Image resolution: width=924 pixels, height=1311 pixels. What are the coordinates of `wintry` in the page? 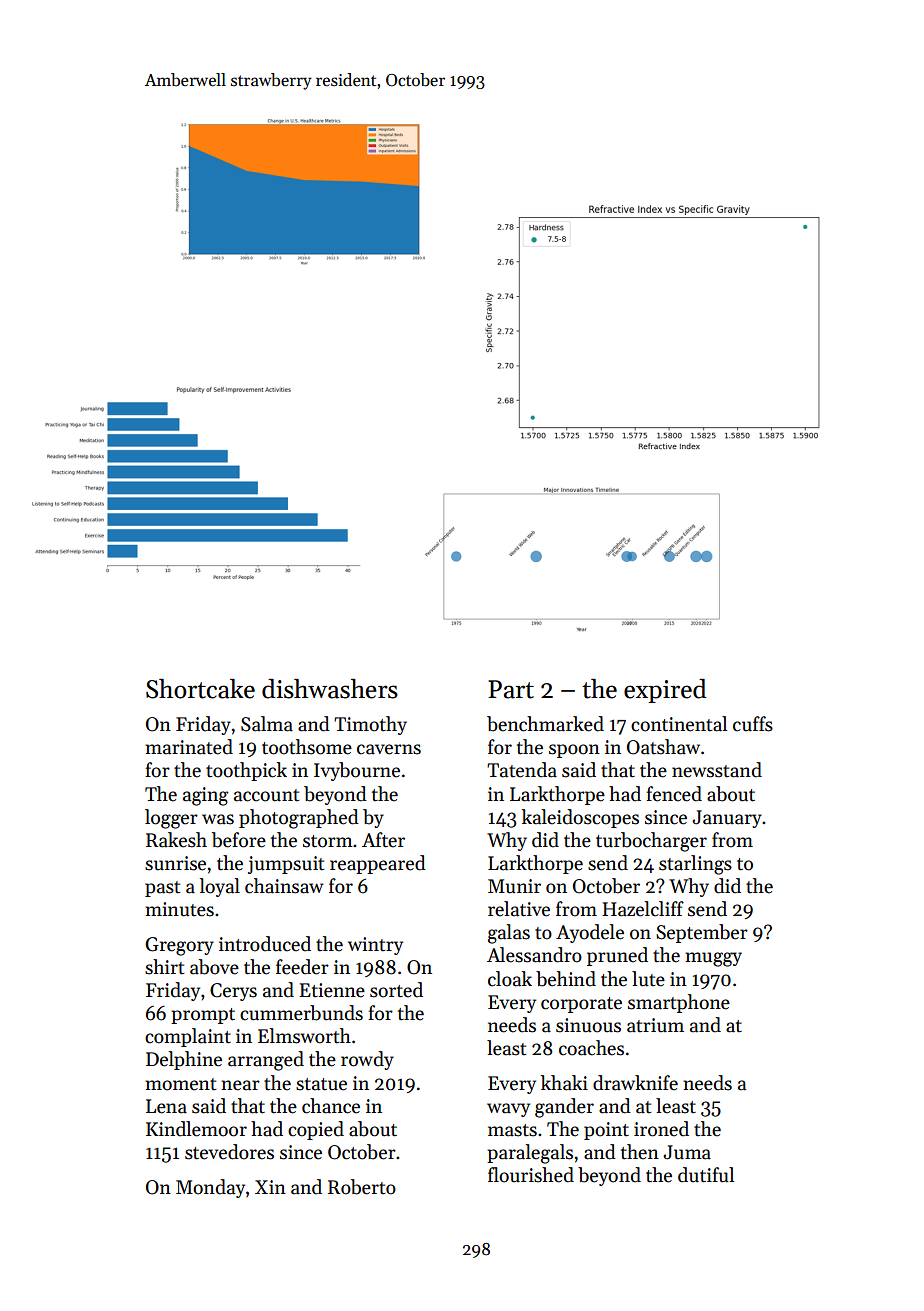 It's located at (375, 946).
